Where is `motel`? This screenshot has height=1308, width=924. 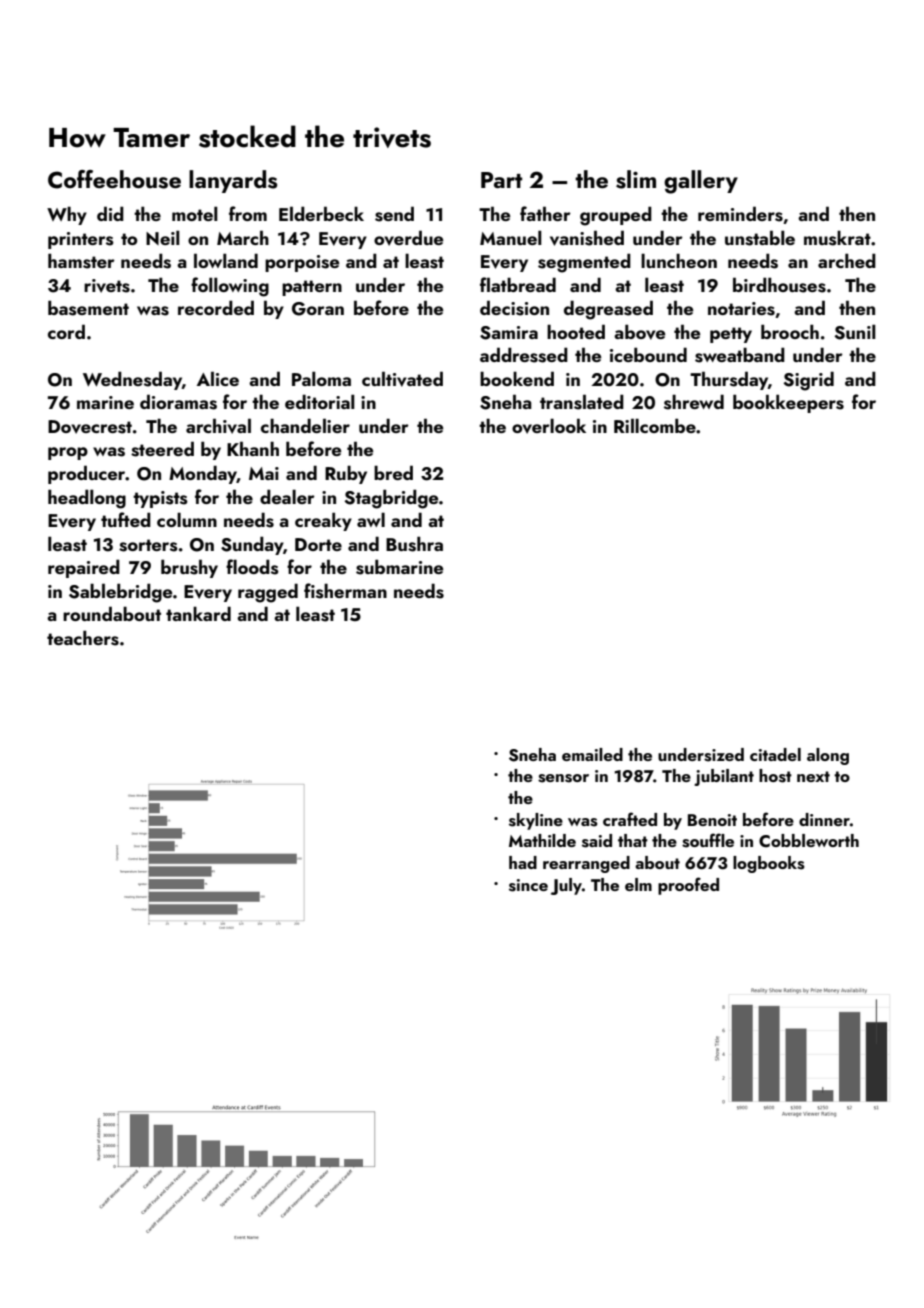
motel is located at coordinates (195, 213).
